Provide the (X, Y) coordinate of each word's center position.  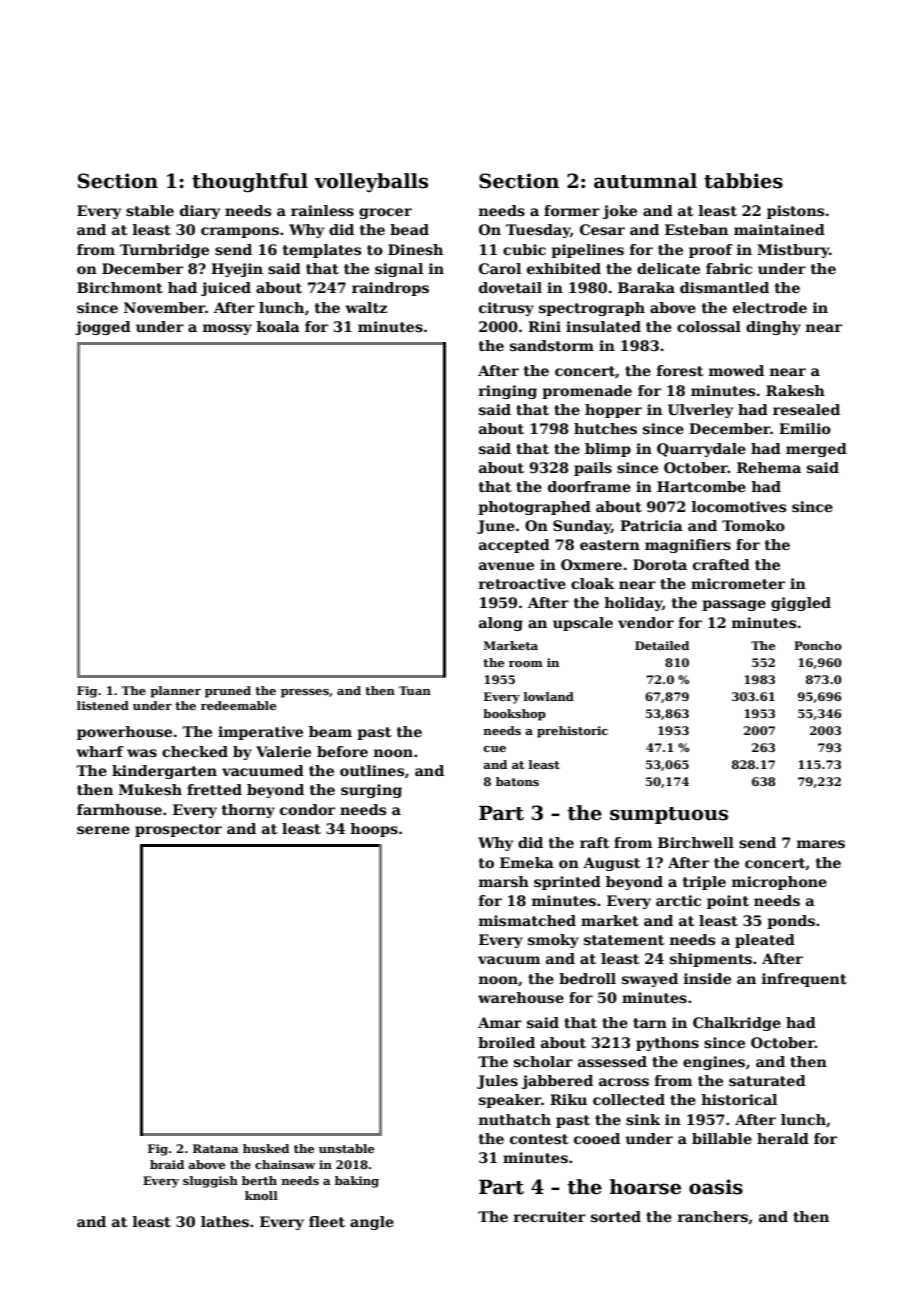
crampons (240, 232)
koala (278, 326)
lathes (225, 1221)
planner (175, 692)
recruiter (550, 1216)
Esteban (696, 229)
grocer (385, 213)
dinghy (773, 328)
